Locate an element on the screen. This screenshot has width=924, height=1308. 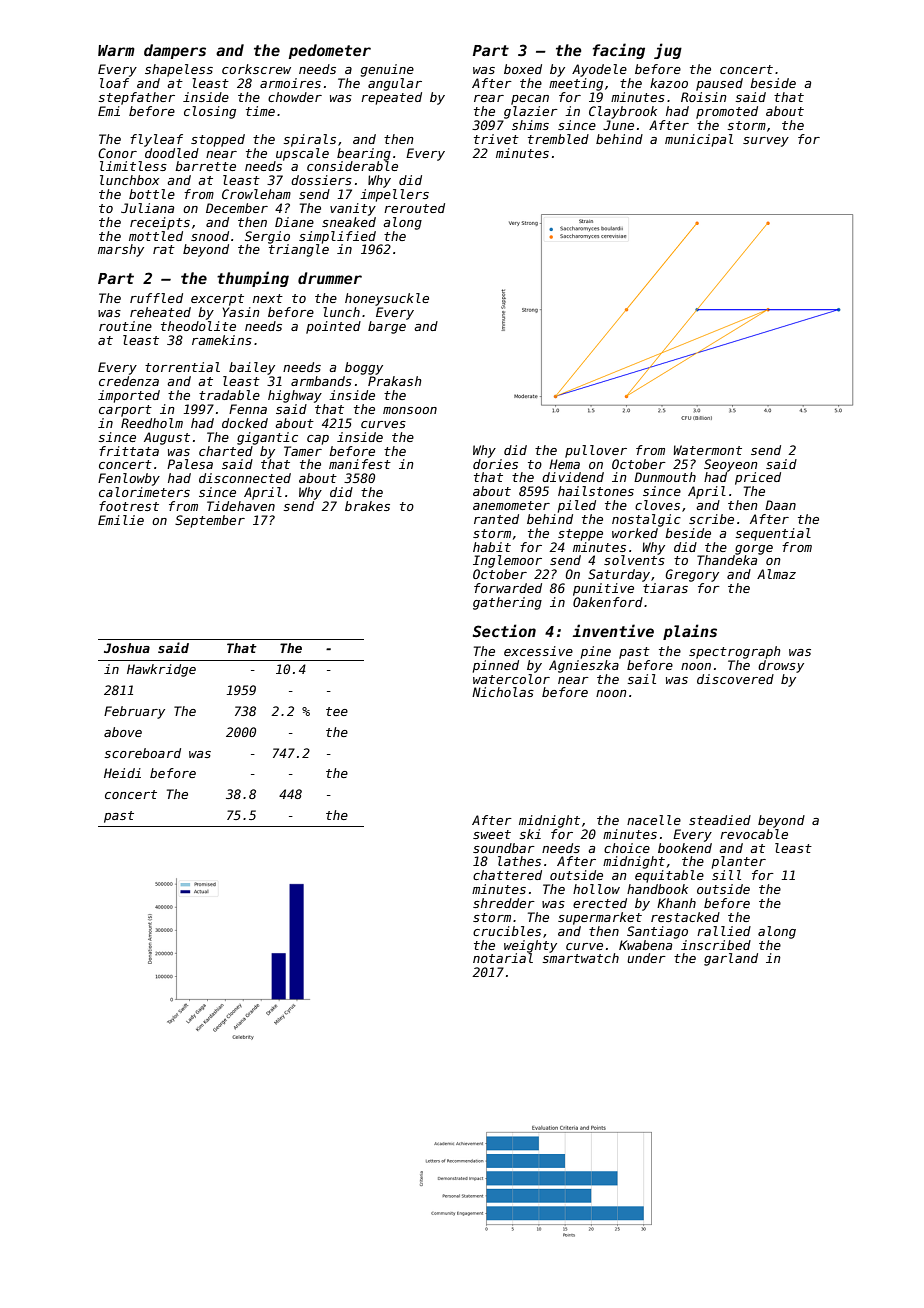
monsoon is located at coordinates (410, 410).
